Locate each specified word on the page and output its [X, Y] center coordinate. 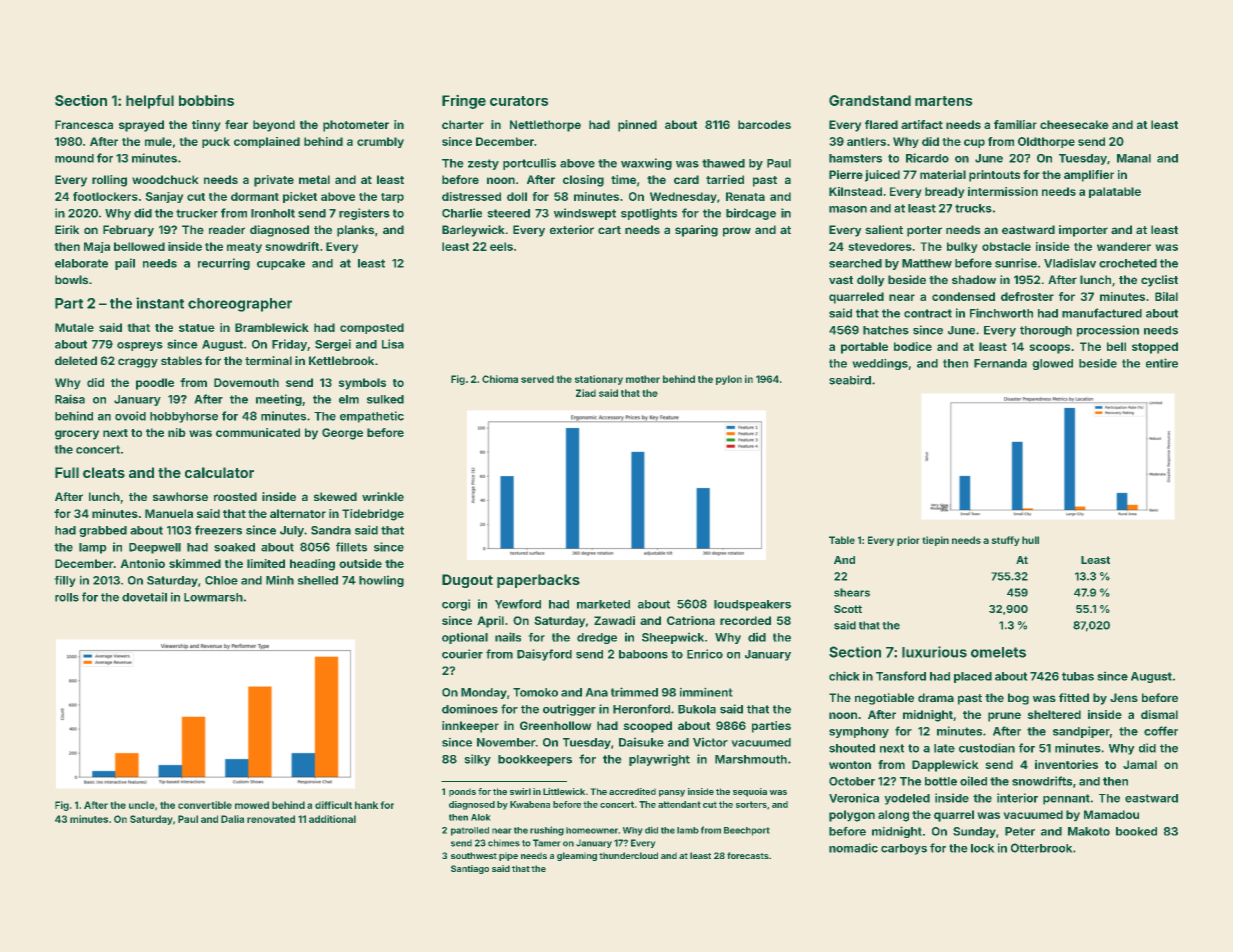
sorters [751, 804]
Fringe [464, 101]
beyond [274, 126]
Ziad [586, 393]
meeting [279, 400]
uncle [142, 805]
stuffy [1005, 541]
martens [944, 101]
